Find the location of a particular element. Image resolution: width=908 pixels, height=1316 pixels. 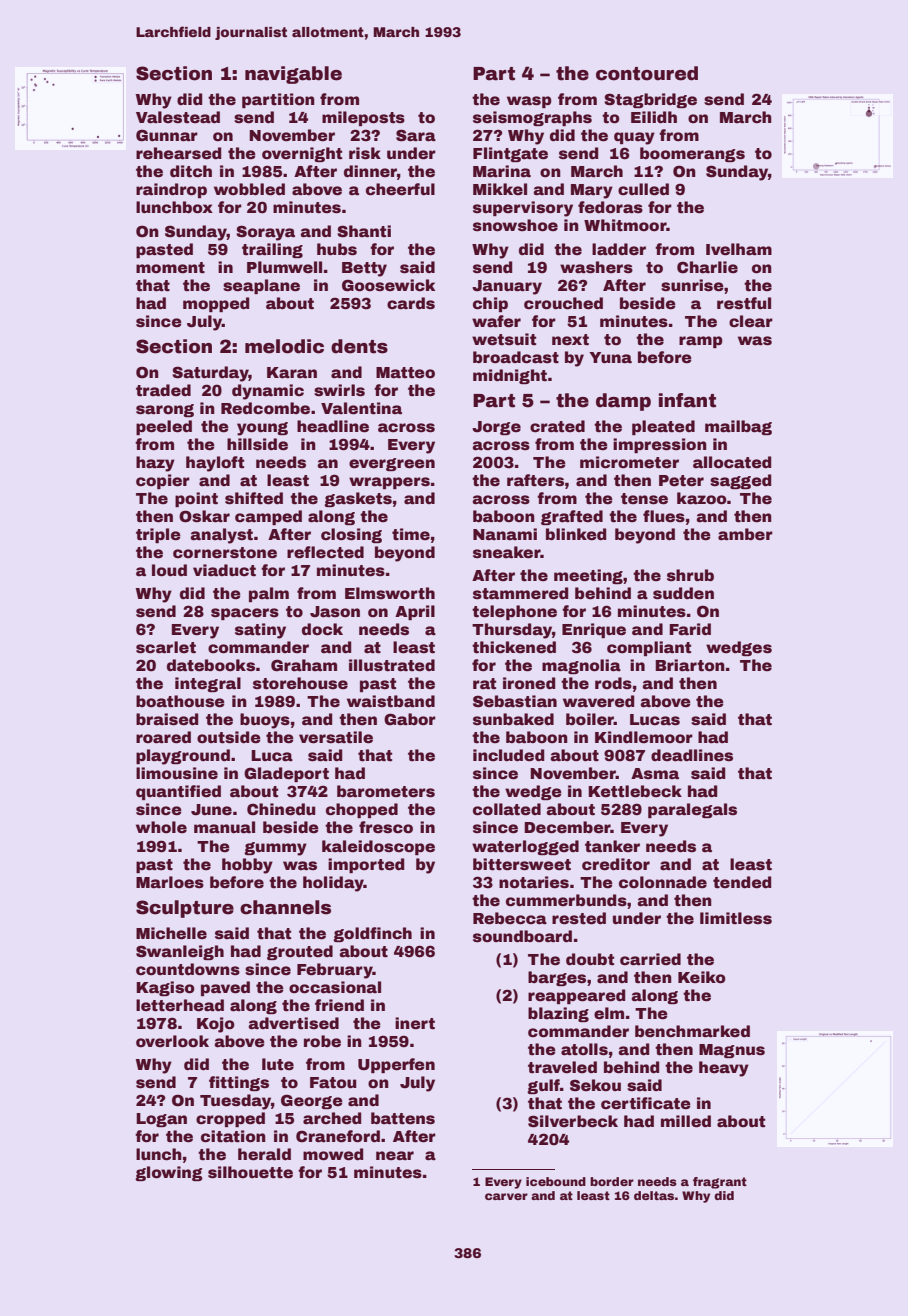

overnight is located at coordinates (302, 154).
